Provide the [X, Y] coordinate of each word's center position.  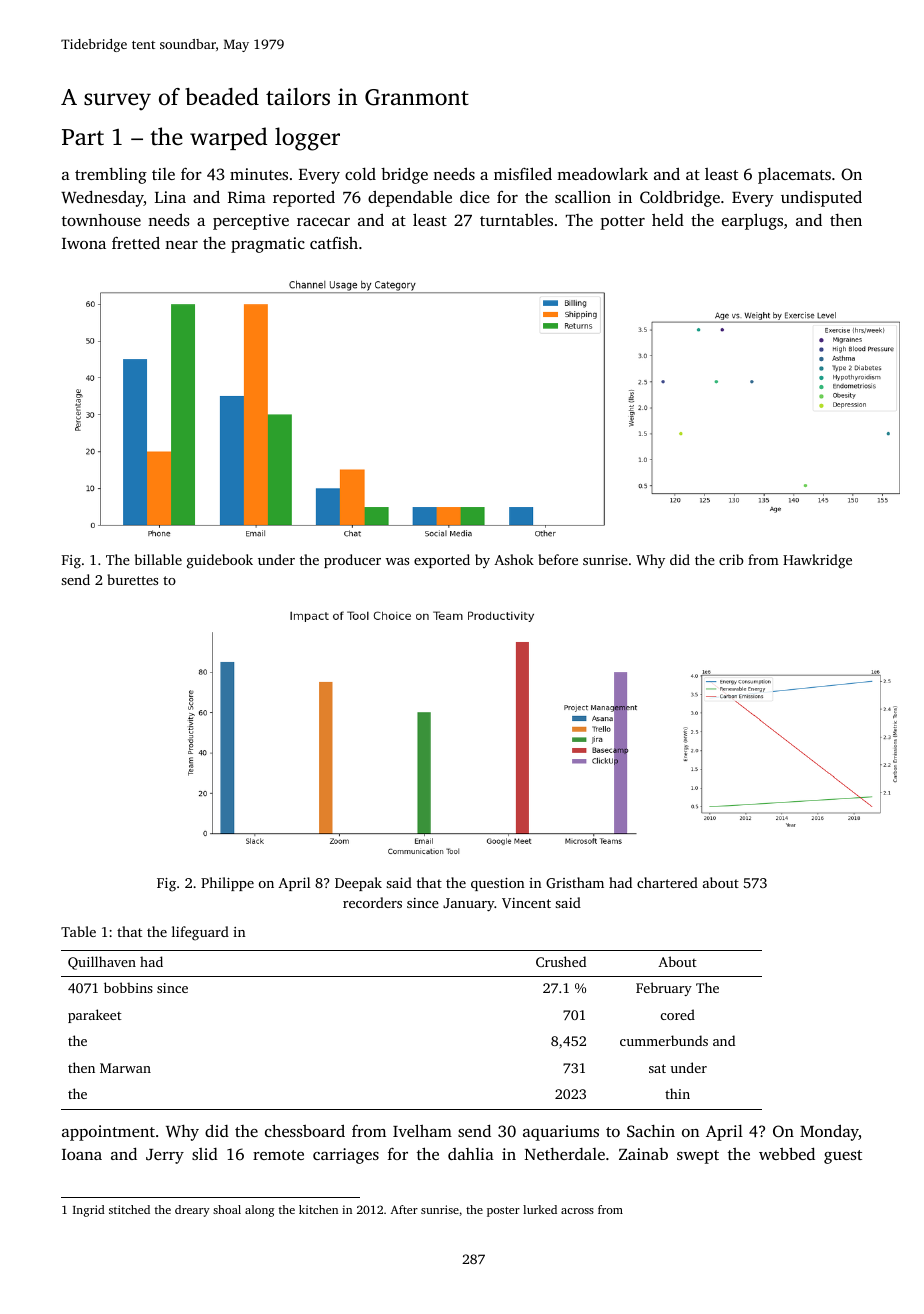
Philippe [227, 884]
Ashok [514, 559]
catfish [334, 243]
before [558, 559]
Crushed [561, 961]
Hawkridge [817, 561]
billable [158, 559]
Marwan [125, 1068]
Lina [170, 197]
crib [731, 559]
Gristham [575, 882]
